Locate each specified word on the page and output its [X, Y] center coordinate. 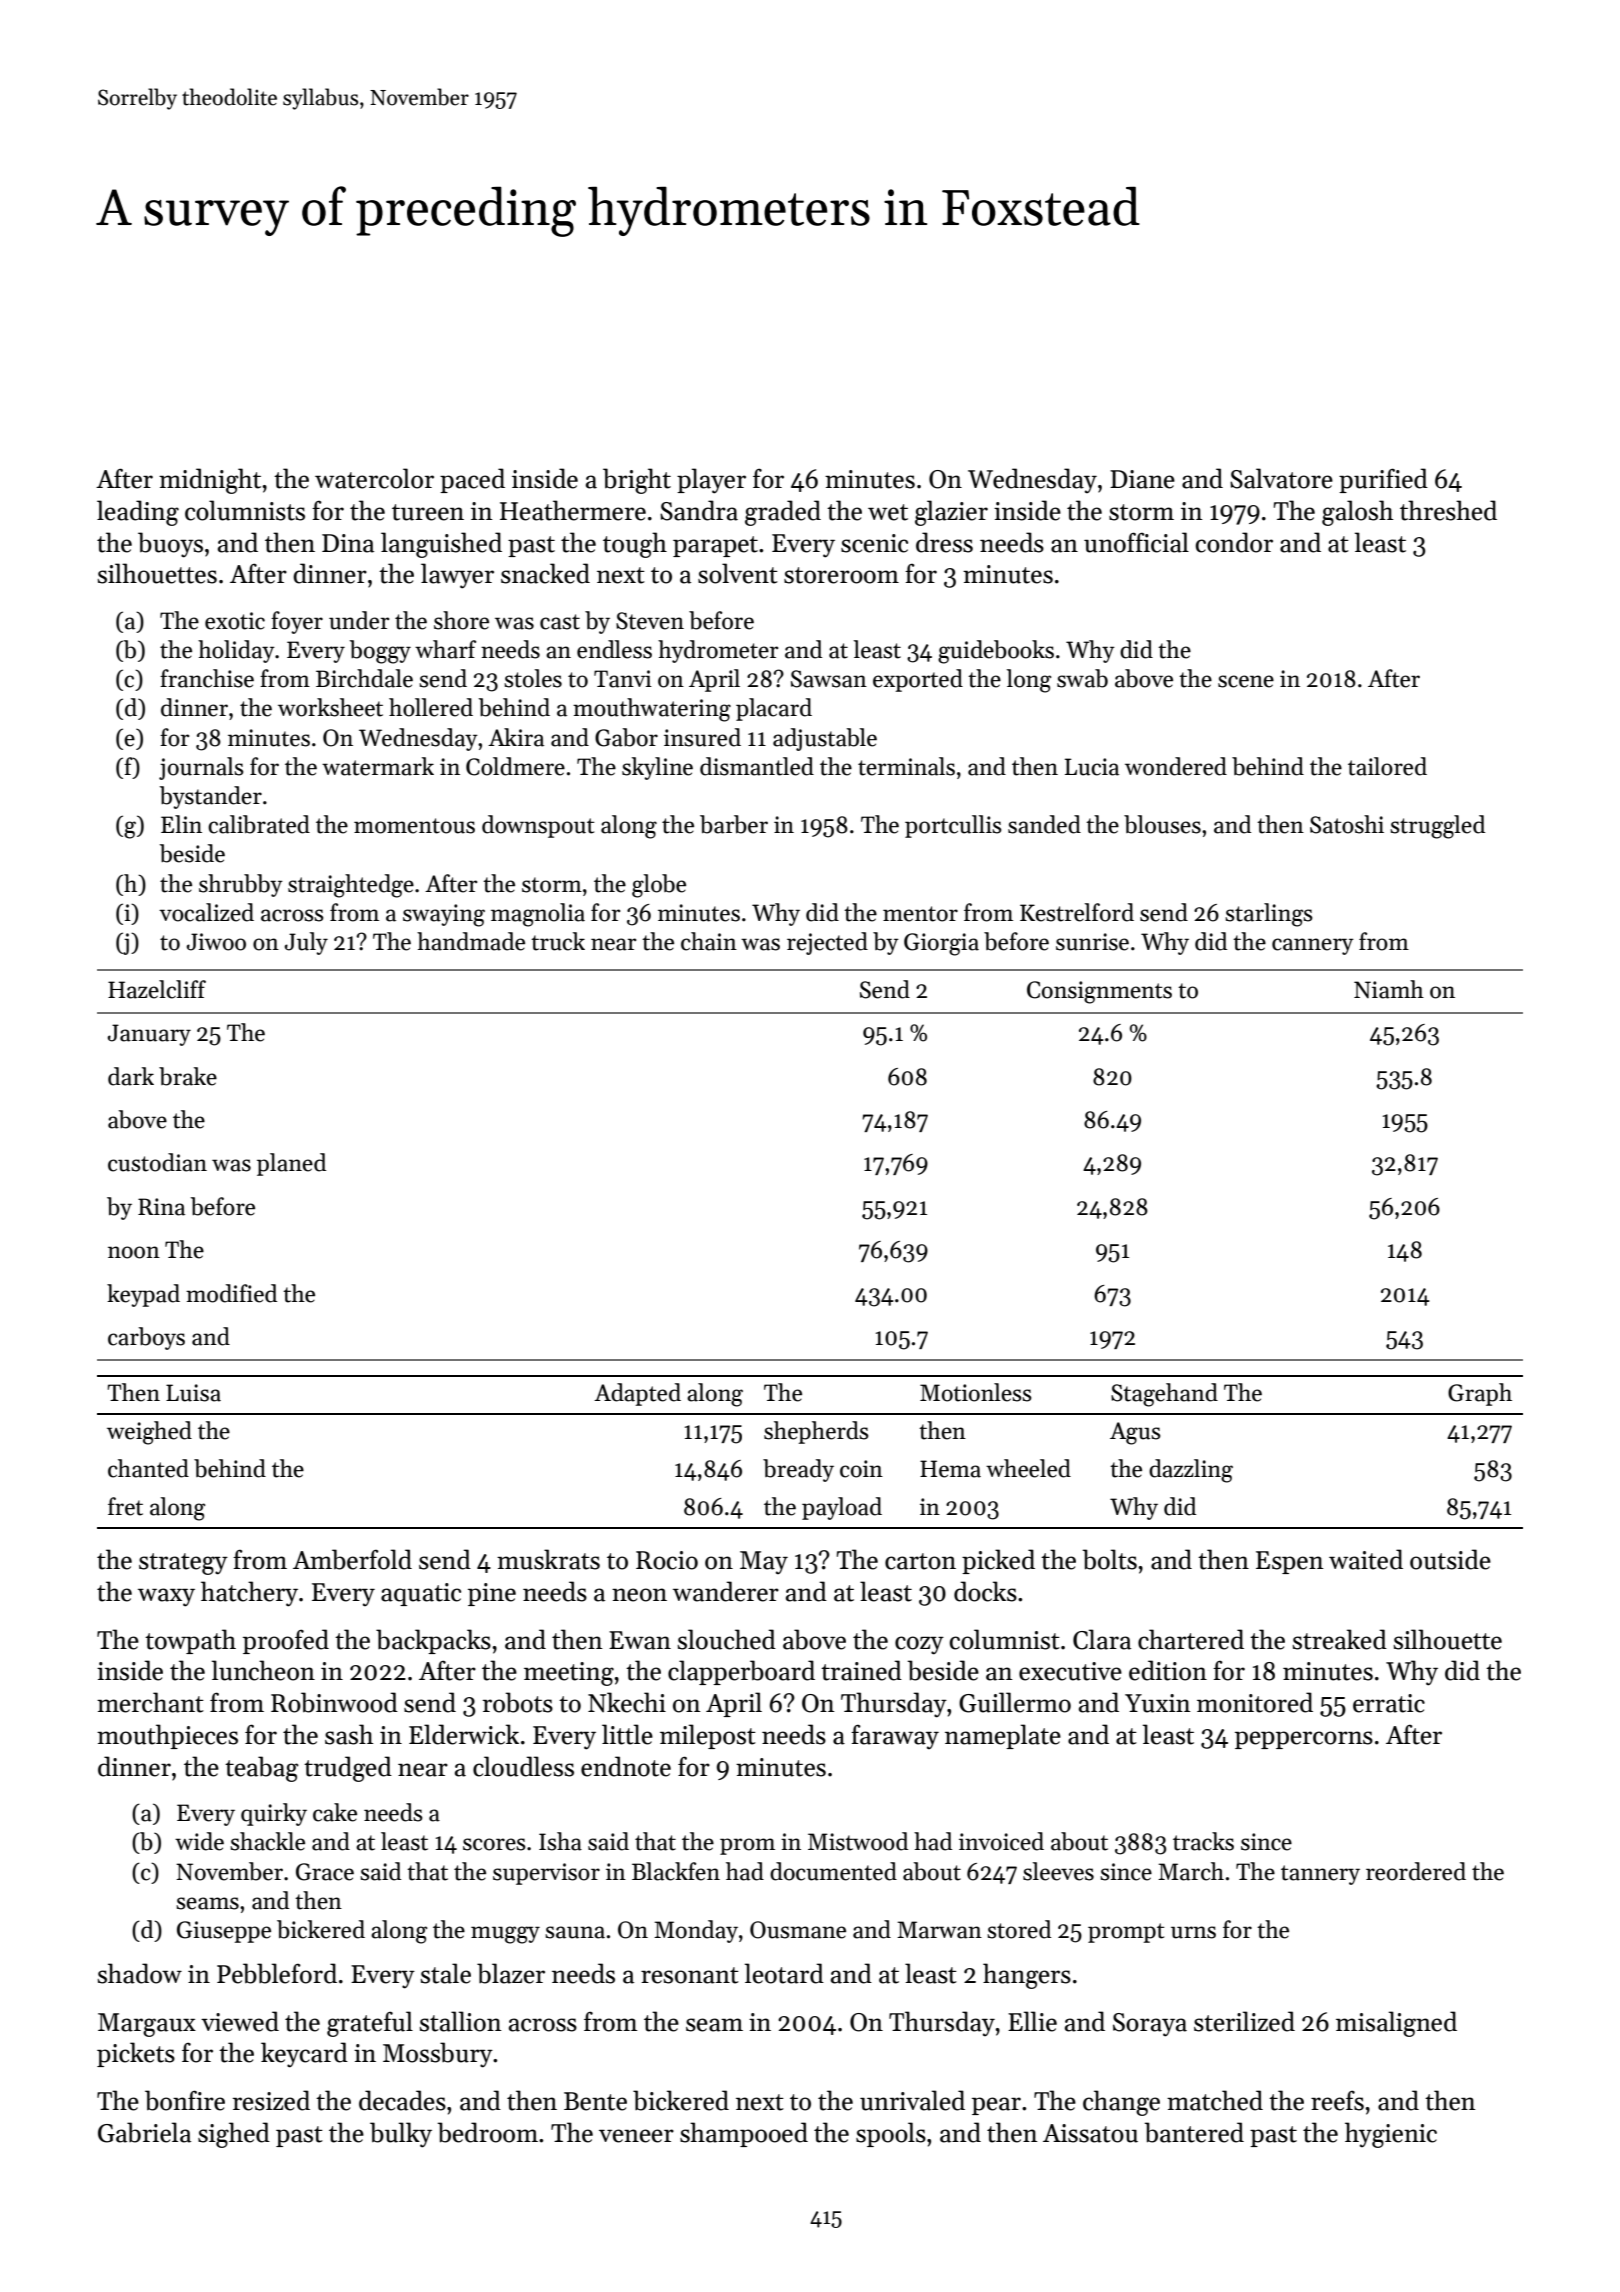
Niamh [1389, 989]
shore [461, 620]
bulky [401, 2135]
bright [637, 481]
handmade [471, 941]
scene [1246, 681]
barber [734, 824]
